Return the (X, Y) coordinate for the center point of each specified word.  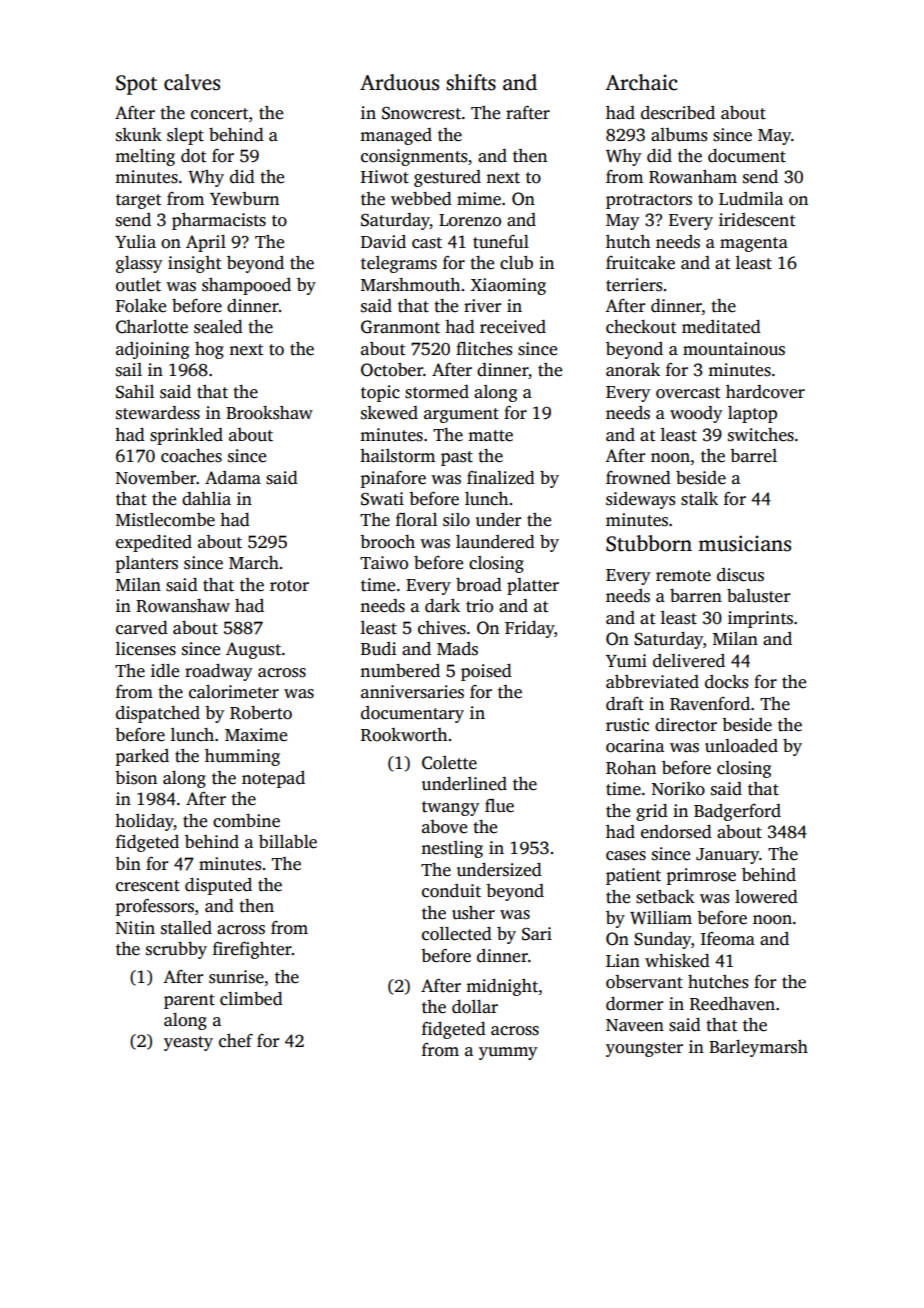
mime (479, 199)
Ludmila (751, 199)
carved (142, 628)
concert (220, 114)
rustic (627, 725)
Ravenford (710, 704)
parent (189, 1001)
